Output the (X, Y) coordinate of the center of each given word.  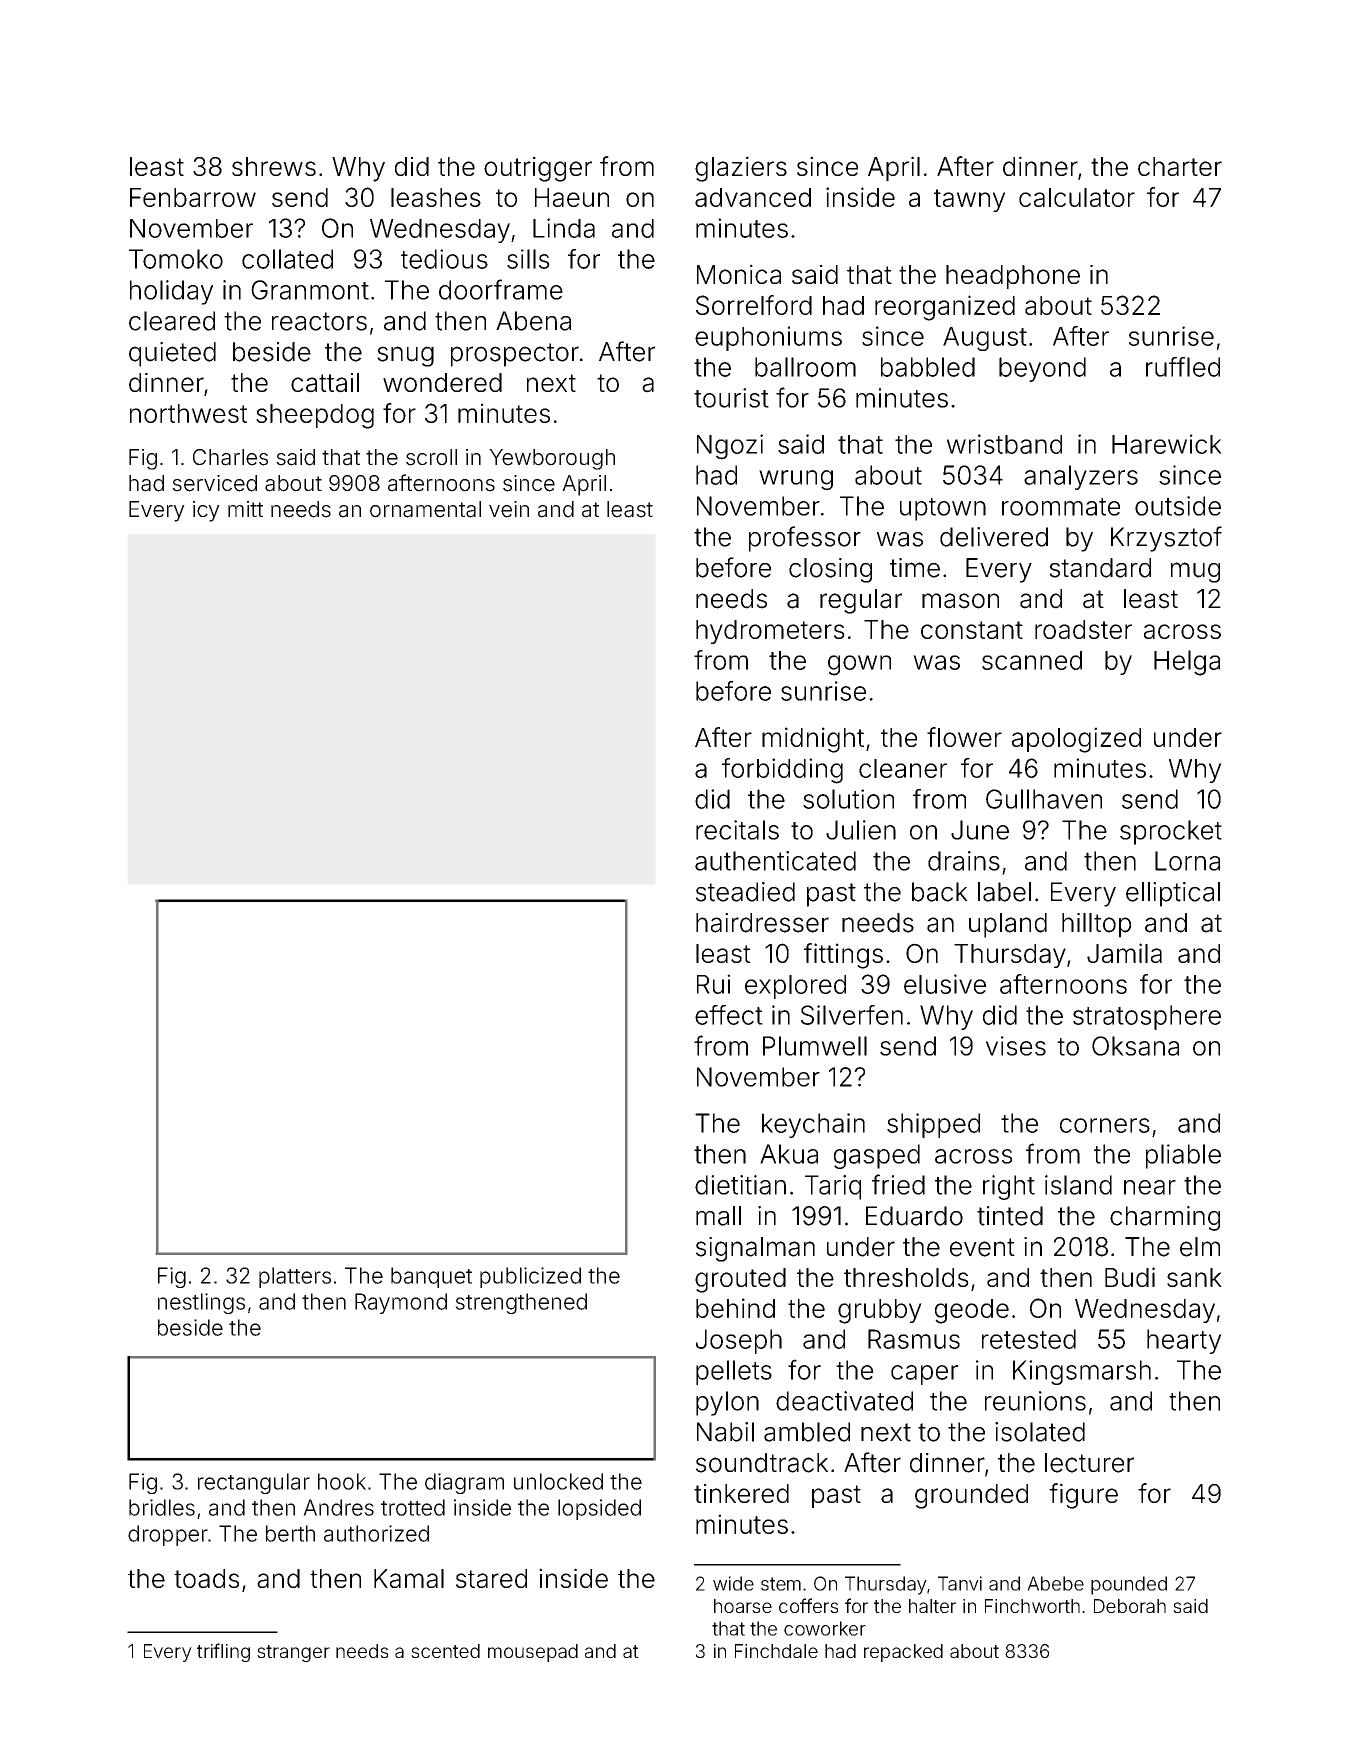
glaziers (741, 169)
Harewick (1167, 444)
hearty (1184, 1341)
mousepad (533, 1653)
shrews (274, 166)
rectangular (254, 1483)
